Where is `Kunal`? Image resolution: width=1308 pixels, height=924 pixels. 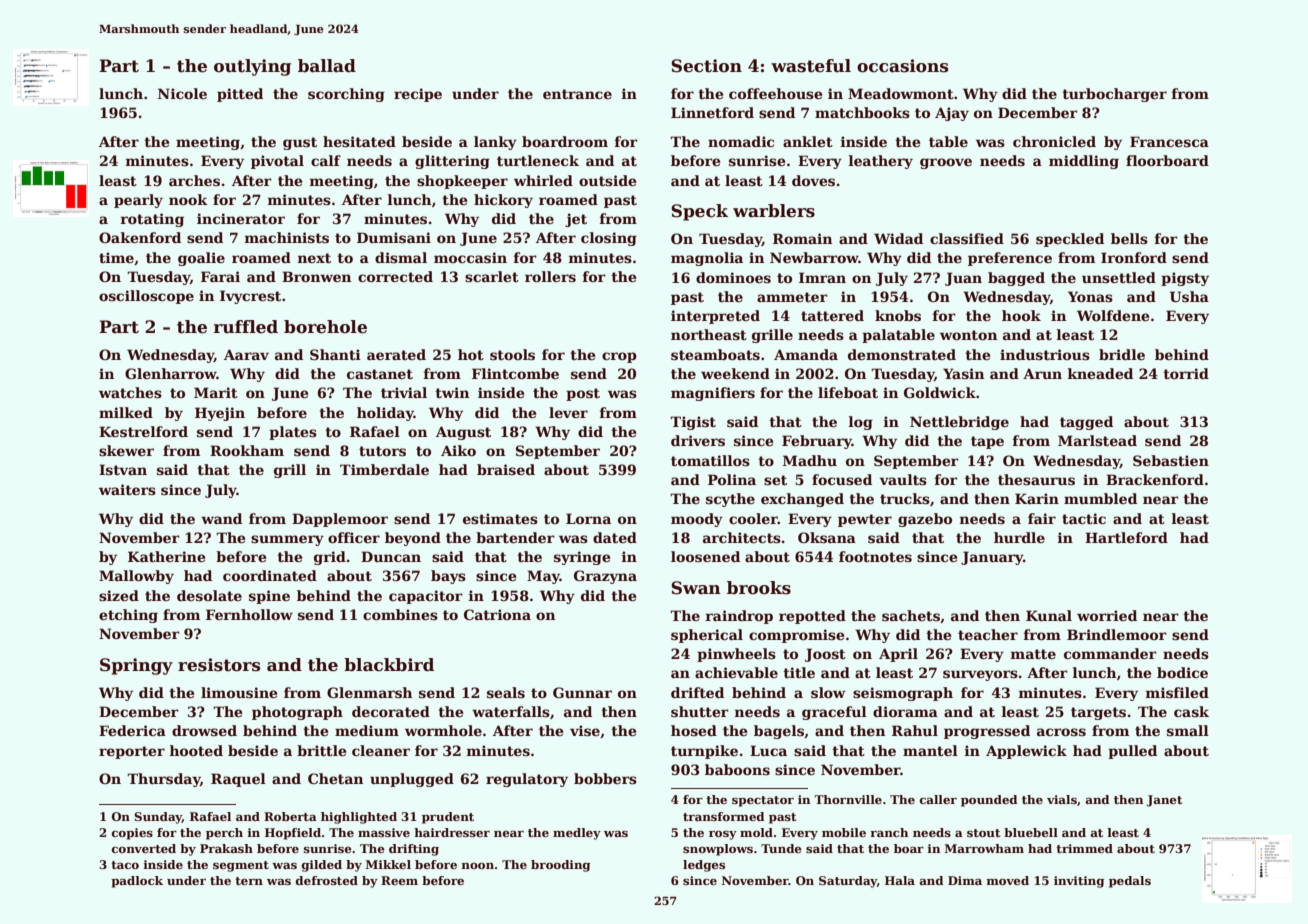 Kunal is located at coordinates (1049, 615).
